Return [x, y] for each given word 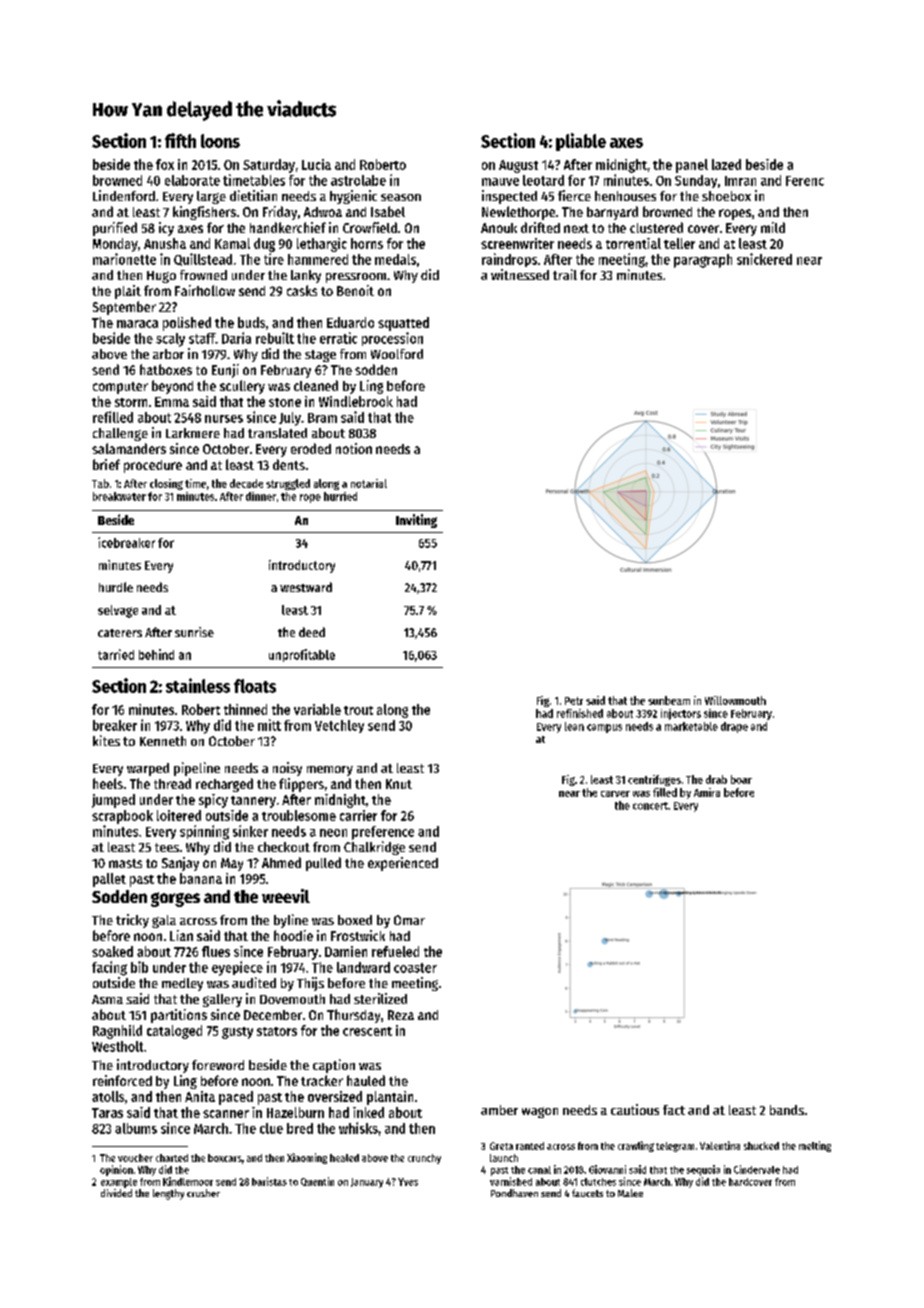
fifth [180, 140]
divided [116, 1193]
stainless [198, 685]
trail [565, 274]
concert [650, 806]
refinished [580, 713]
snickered [764, 259]
